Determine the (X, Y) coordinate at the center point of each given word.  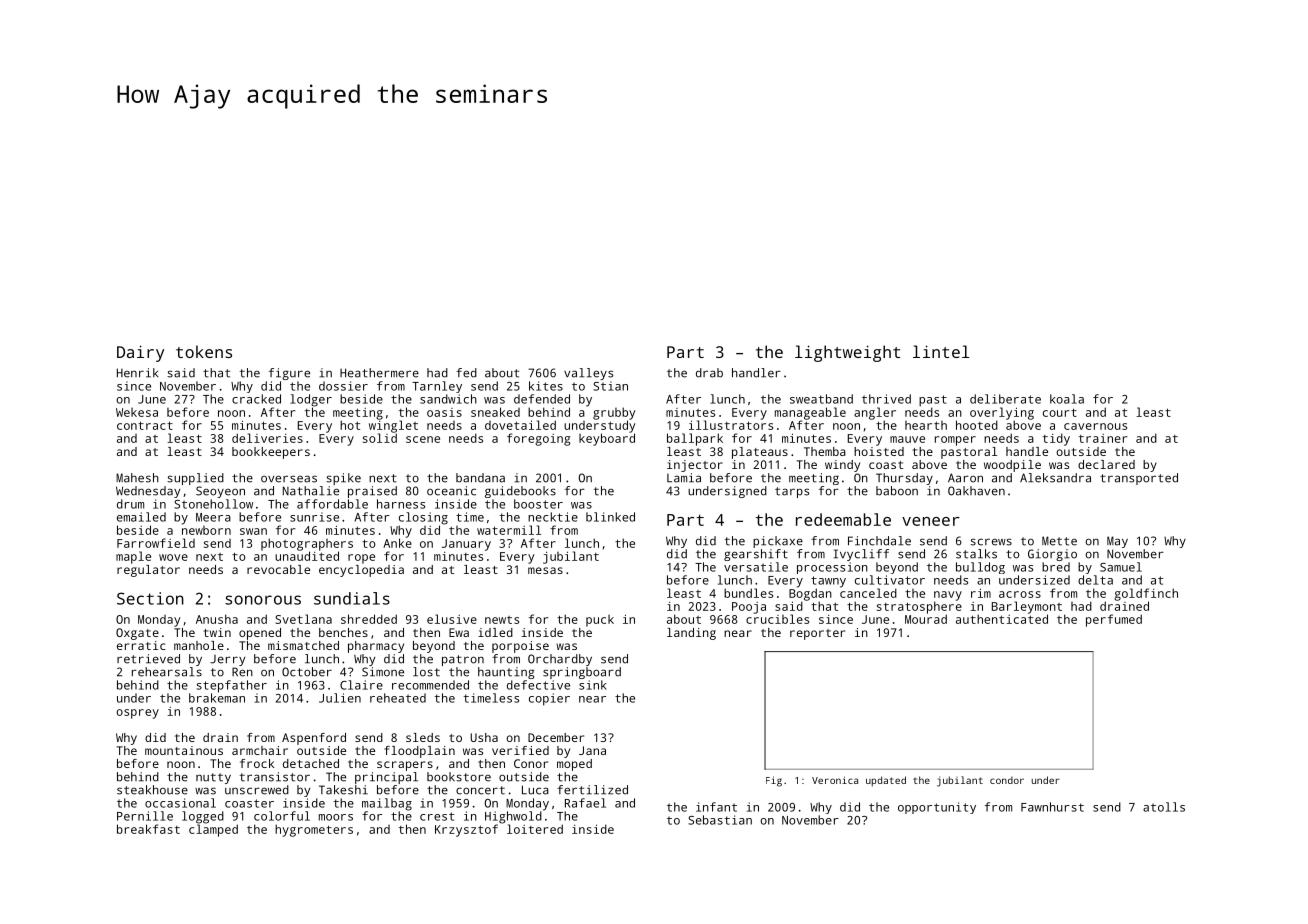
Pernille (145, 816)
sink (593, 685)
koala (1067, 399)
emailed (141, 517)
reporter (817, 634)
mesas (545, 570)
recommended (430, 685)
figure (289, 374)
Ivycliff (861, 555)
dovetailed (520, 425)
